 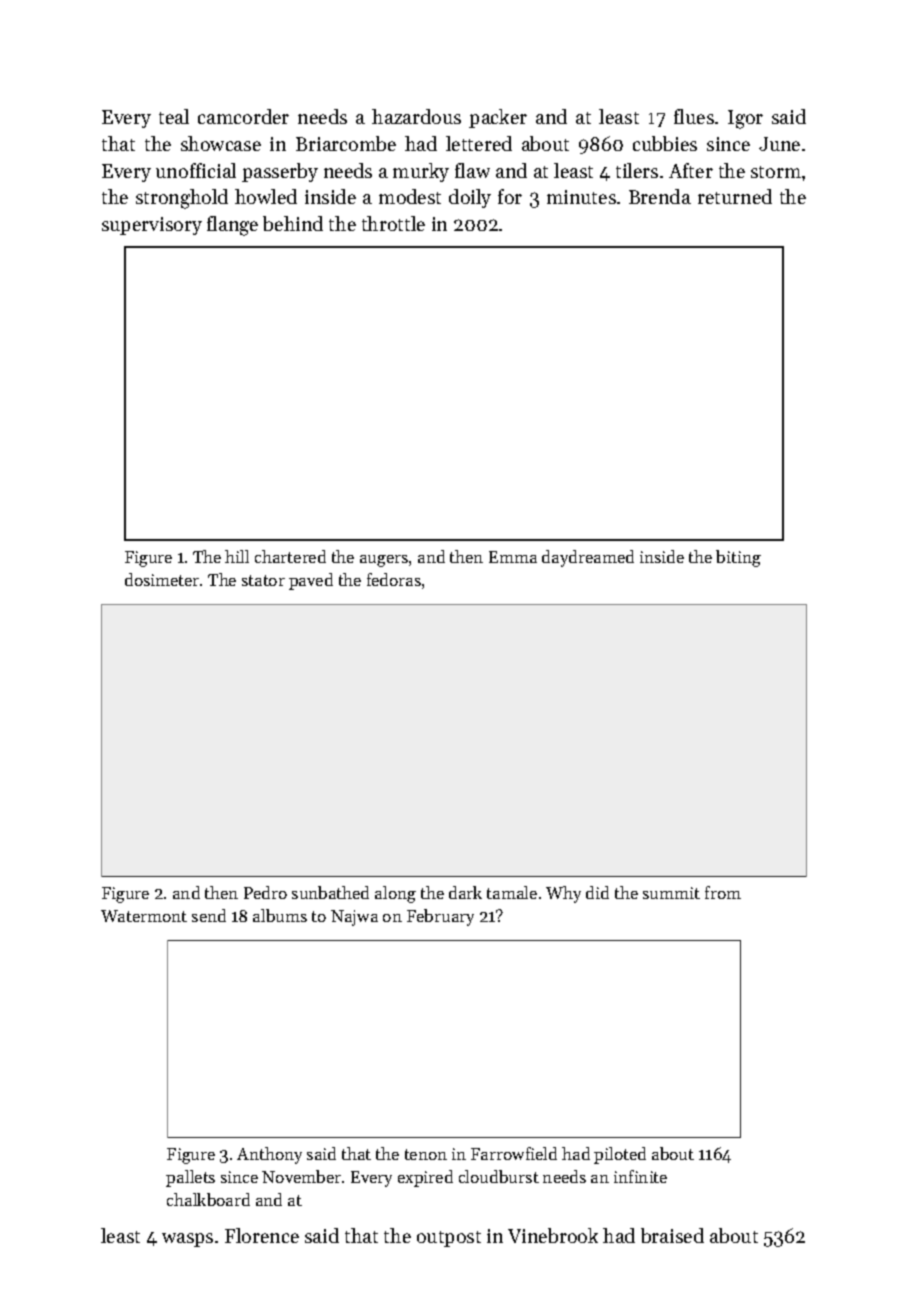 What do you see at coordinates (640, 1176) in the image?
I see `infinite` at bounding box center [640, 1176].
